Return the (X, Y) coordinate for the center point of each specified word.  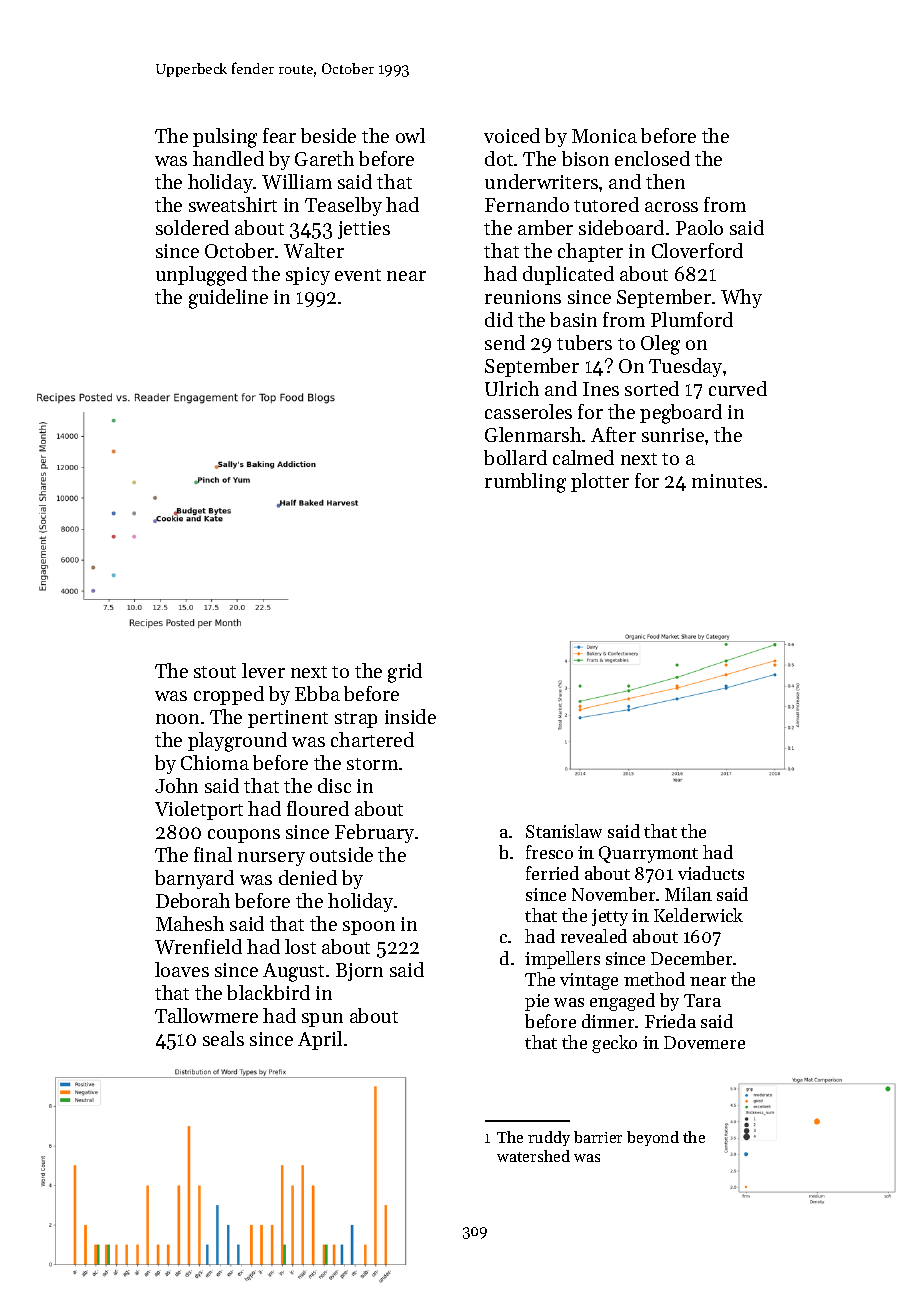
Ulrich (512, 388)
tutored (606, 204)
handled (228, 158)
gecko (614, 1044)
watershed (533, 1156)
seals (223, 1038)
